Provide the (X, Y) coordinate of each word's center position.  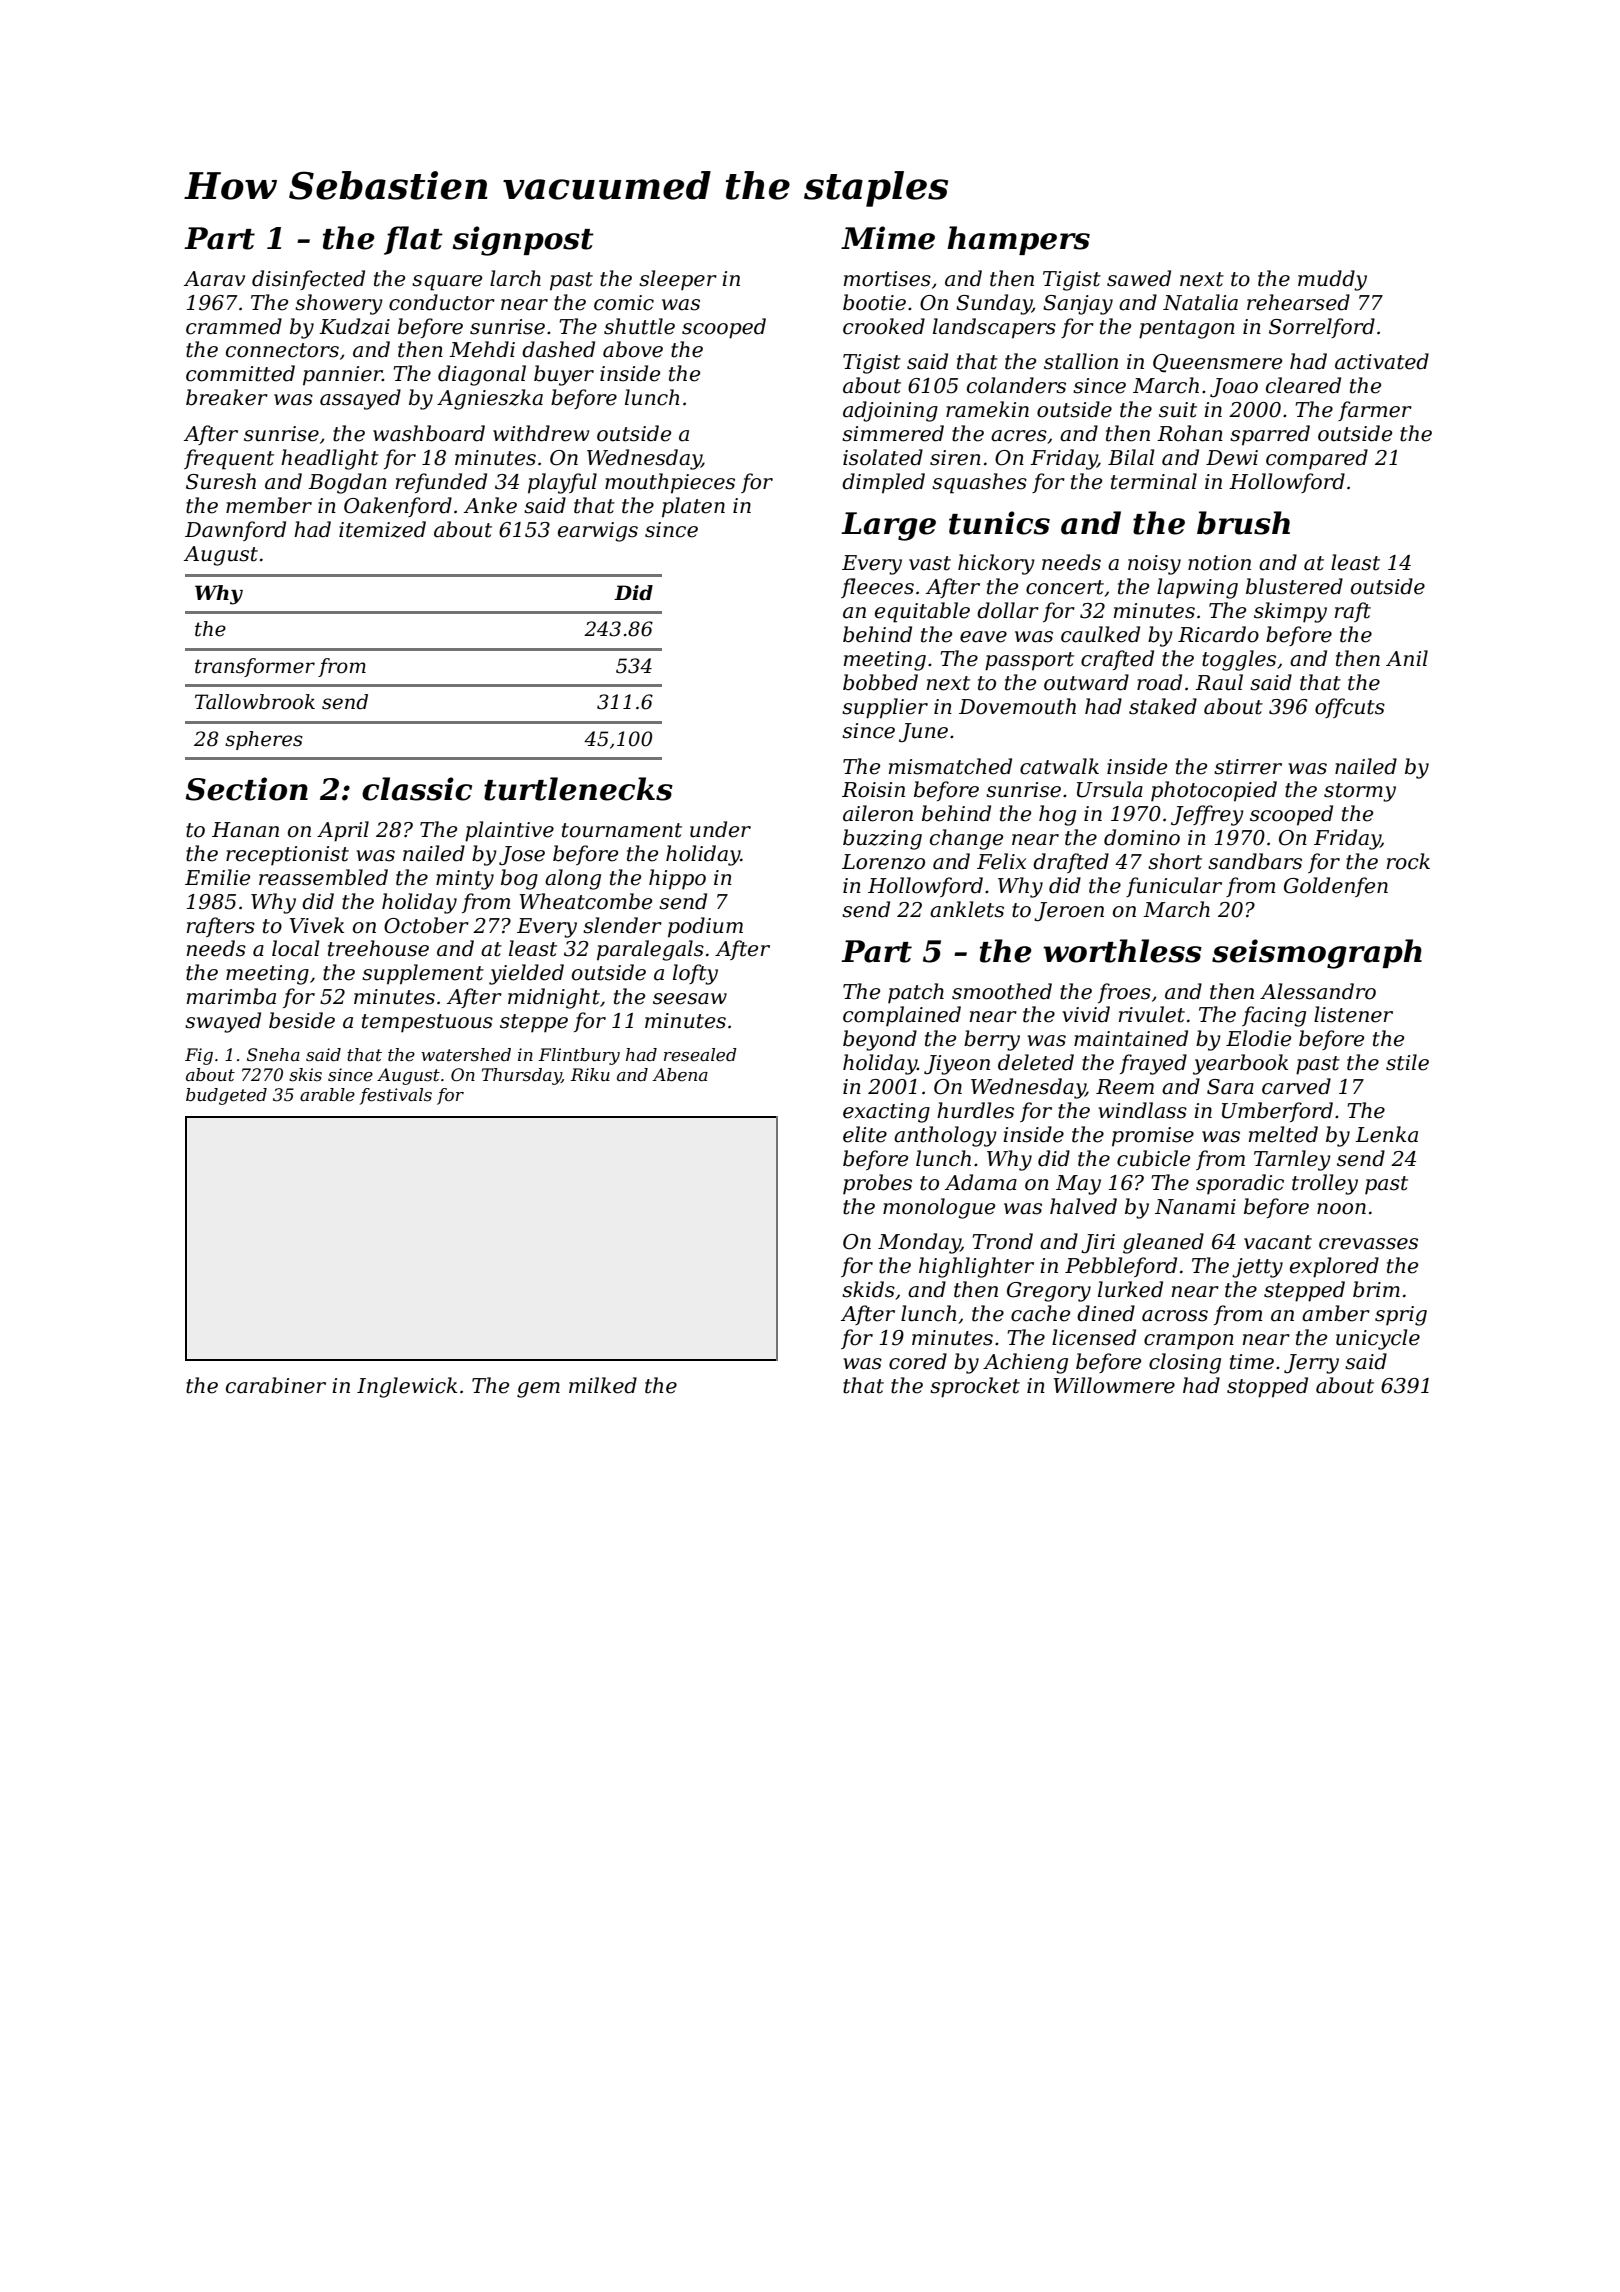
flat (413, 240)
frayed (1153, 1064)
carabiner (276, 1385)
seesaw (690, 999)
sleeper (678, 280)
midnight (554, 998)
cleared (1303, 385)
